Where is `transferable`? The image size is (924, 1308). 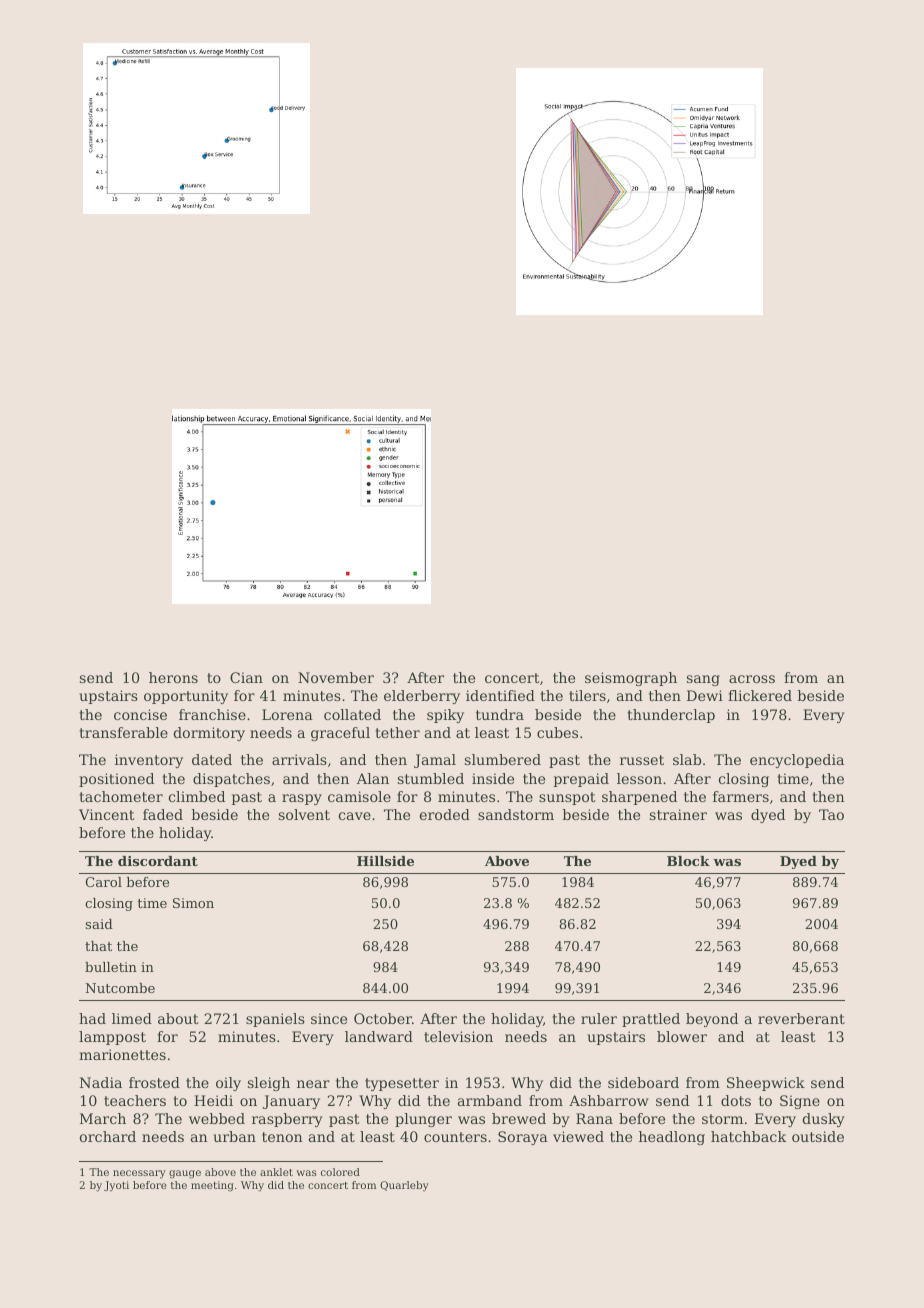 transferable is located at coordinates (123, 732).
